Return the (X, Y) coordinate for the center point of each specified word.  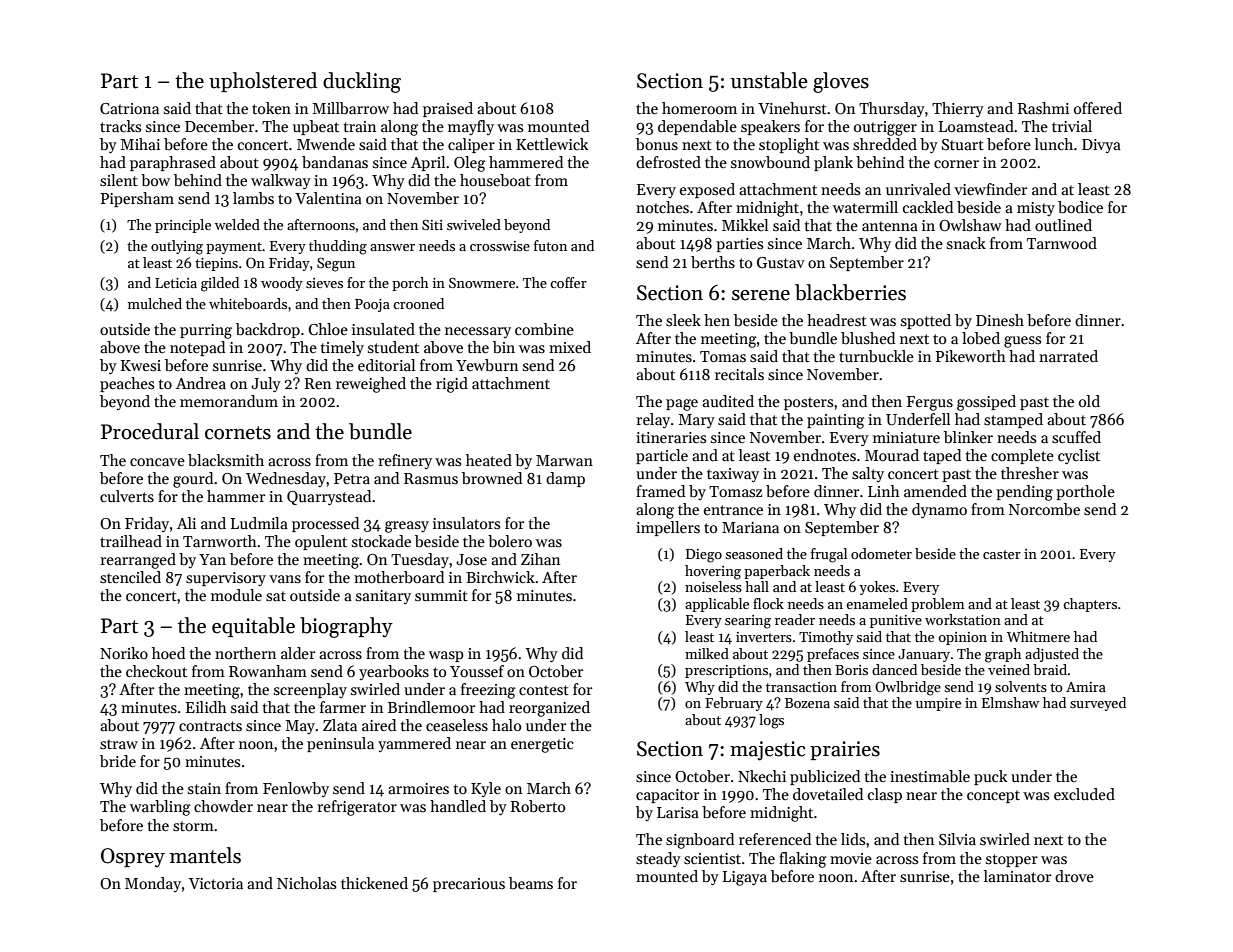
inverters (764, 637)
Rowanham (268, 671)
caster (1002, 554)
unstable (769, 80)
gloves (841, 82)
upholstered (263, 82)
